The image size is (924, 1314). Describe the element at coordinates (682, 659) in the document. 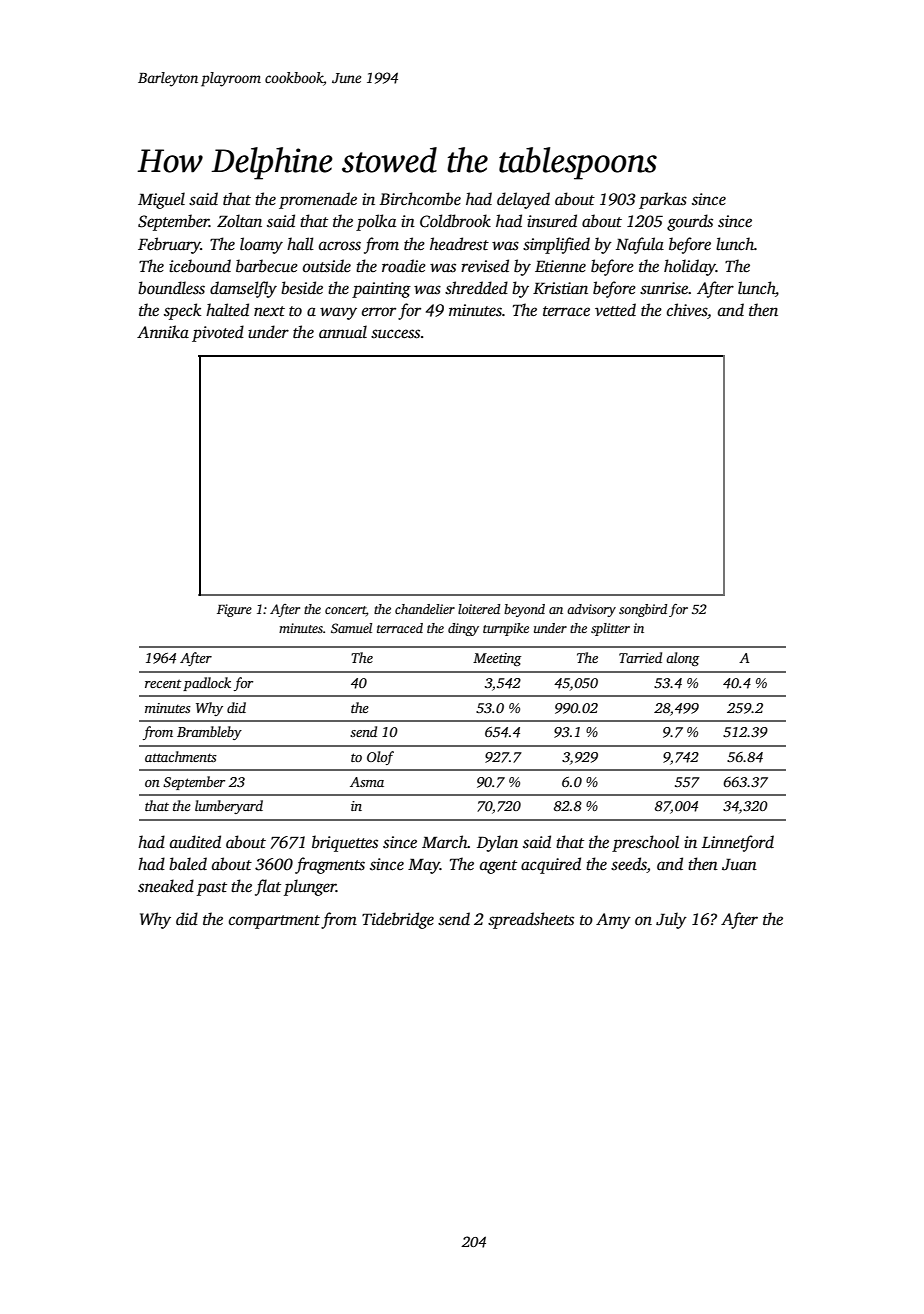

I see `along` at that location.
